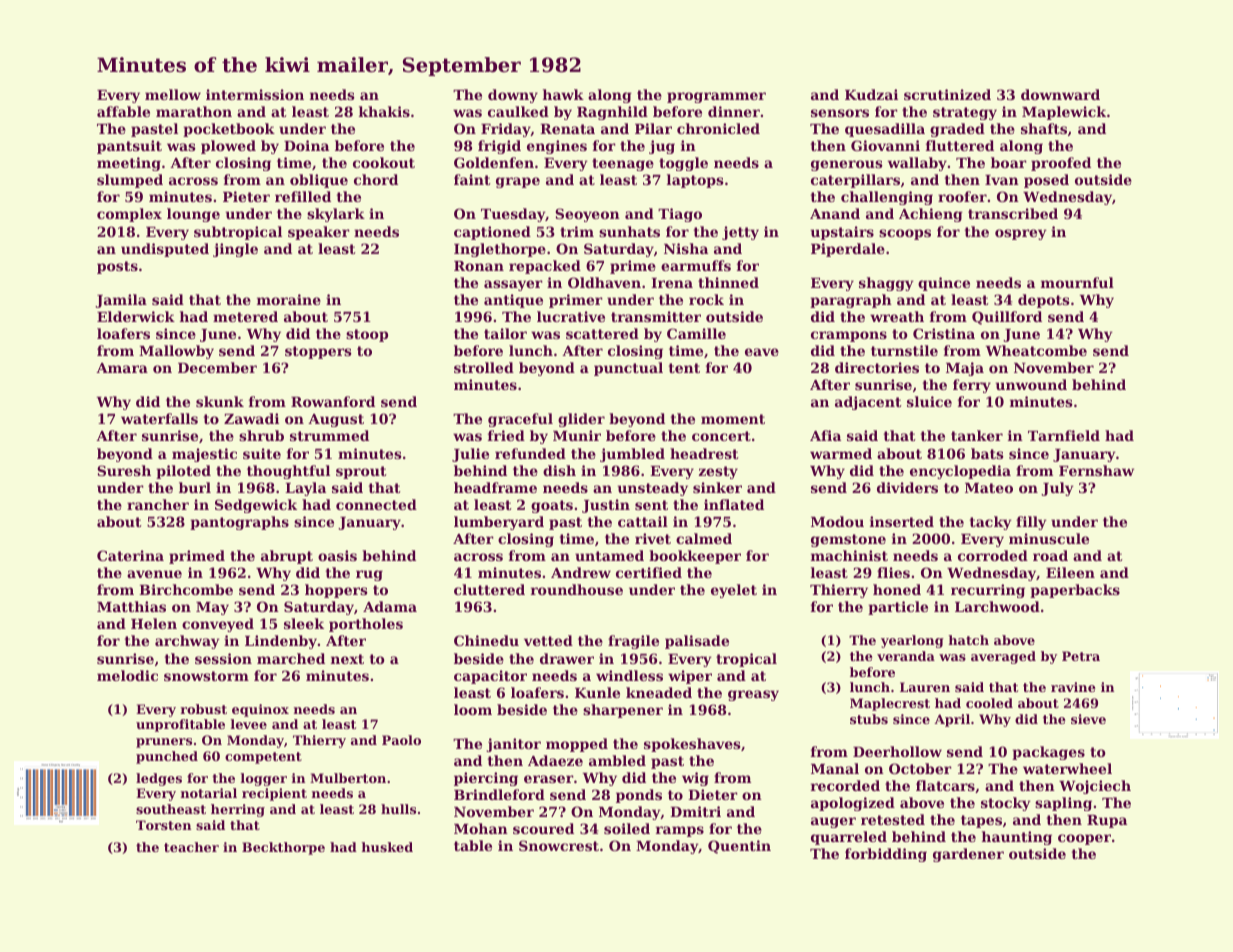 The width and height of the page is (1233, 952). I want to click on strolled, so click(484, 367).
